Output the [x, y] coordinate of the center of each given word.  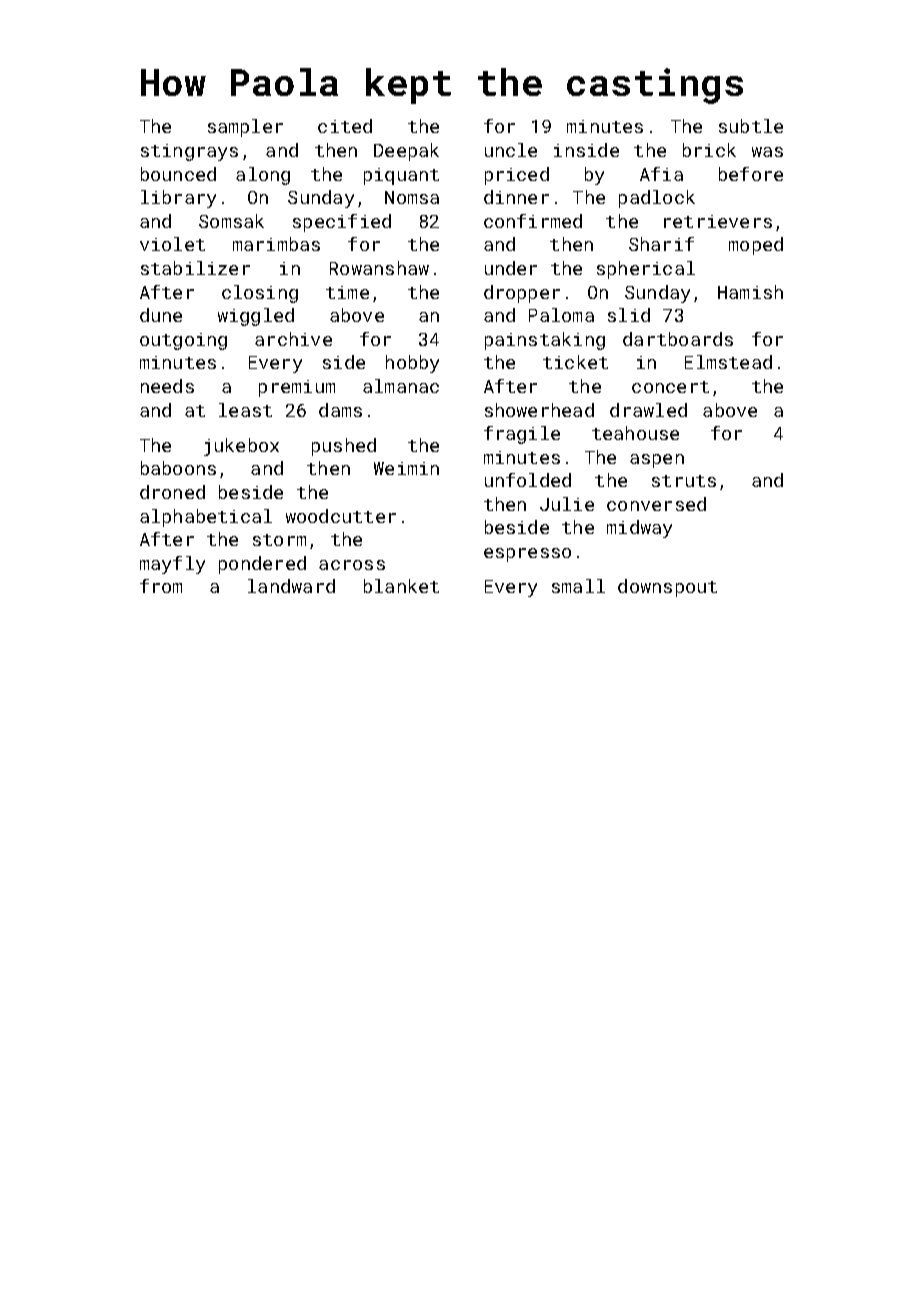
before [751, 174]
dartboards [678, 339]
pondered [262, 565]
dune [161, 315]
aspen [657, 461]
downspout [667, 588]
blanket [401, 586]
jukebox [241, 447]
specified [342, 223]
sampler [245, 128]
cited [345, 126]
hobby [412, 364]
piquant [401, 176]
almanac [401, 386]
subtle [751, 126]
